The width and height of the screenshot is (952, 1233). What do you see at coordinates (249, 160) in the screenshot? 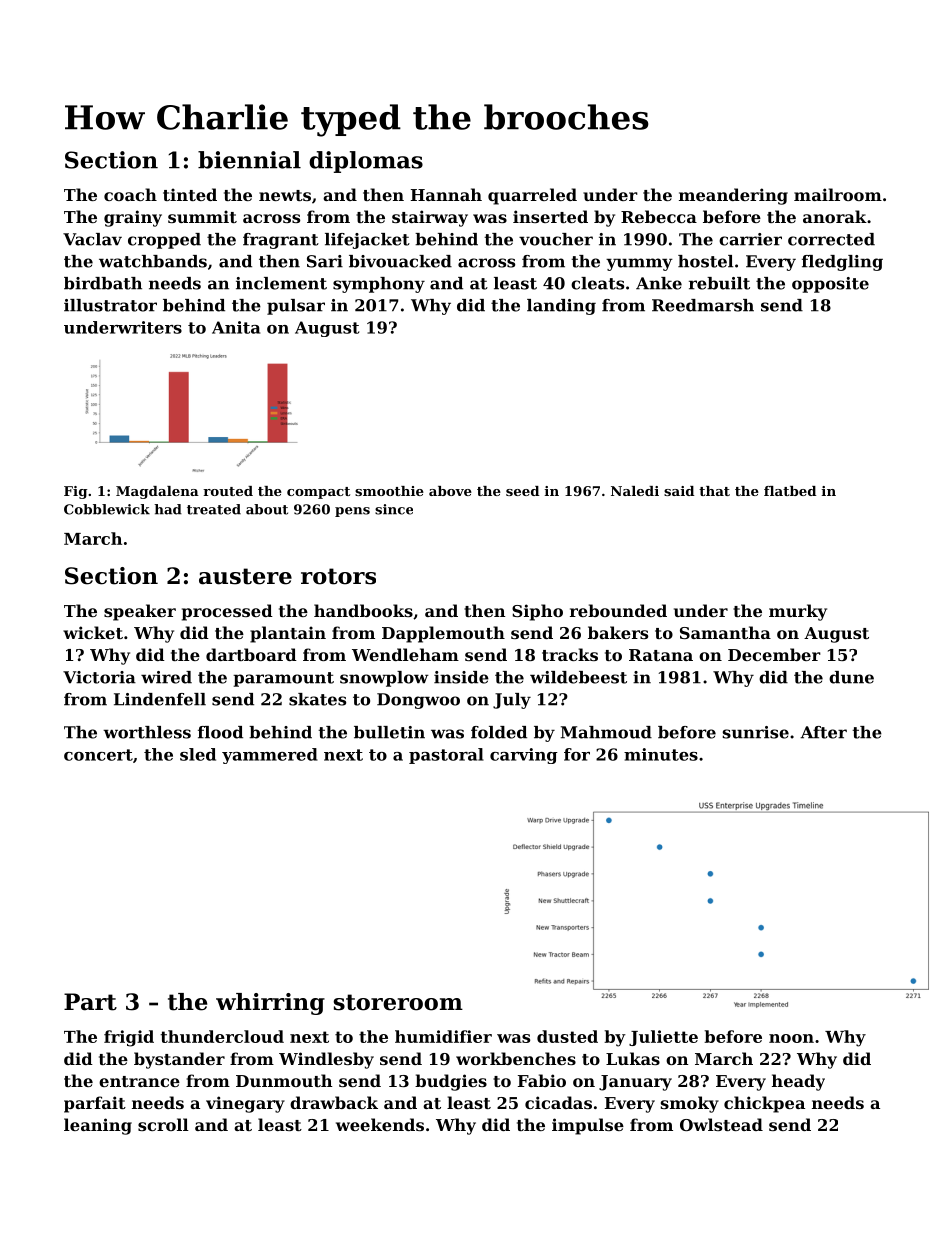
I see `biennial` at bounding box center [249, 160].
